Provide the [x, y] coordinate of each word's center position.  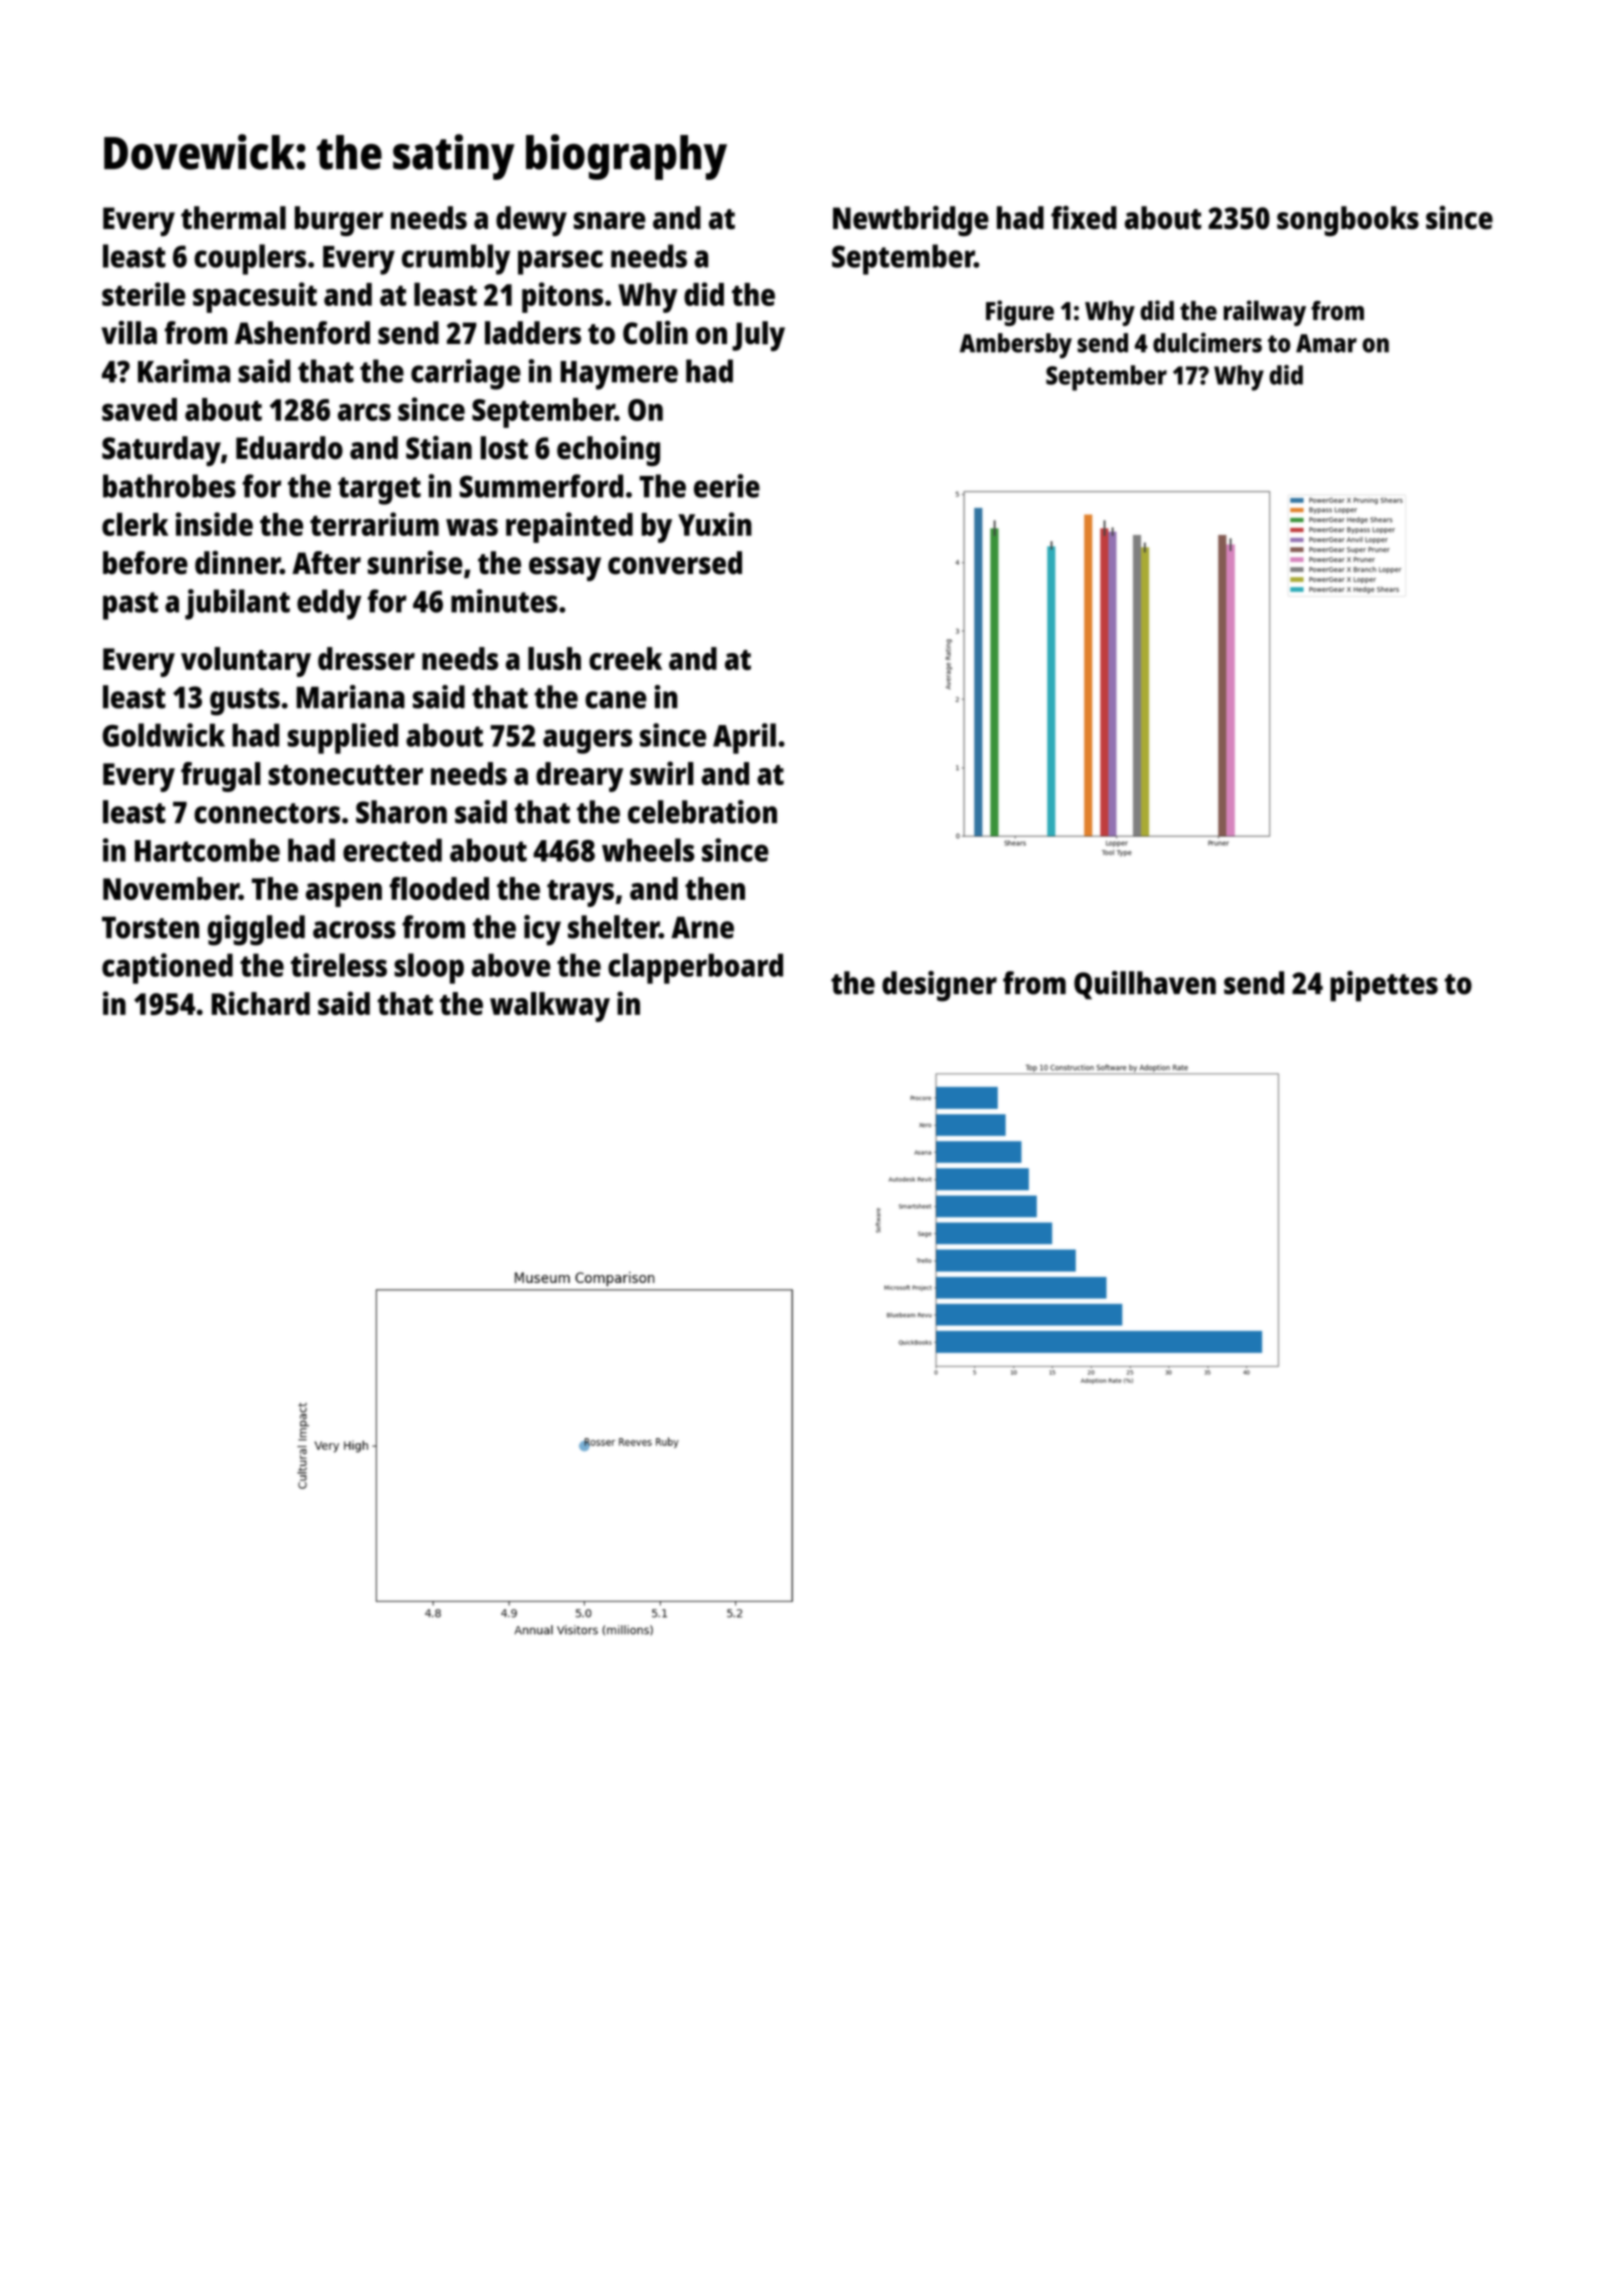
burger [339, 221]
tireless [339, 965]
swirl [662, 773]
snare [609, 221]
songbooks [1348, 221]
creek [625, 658]
